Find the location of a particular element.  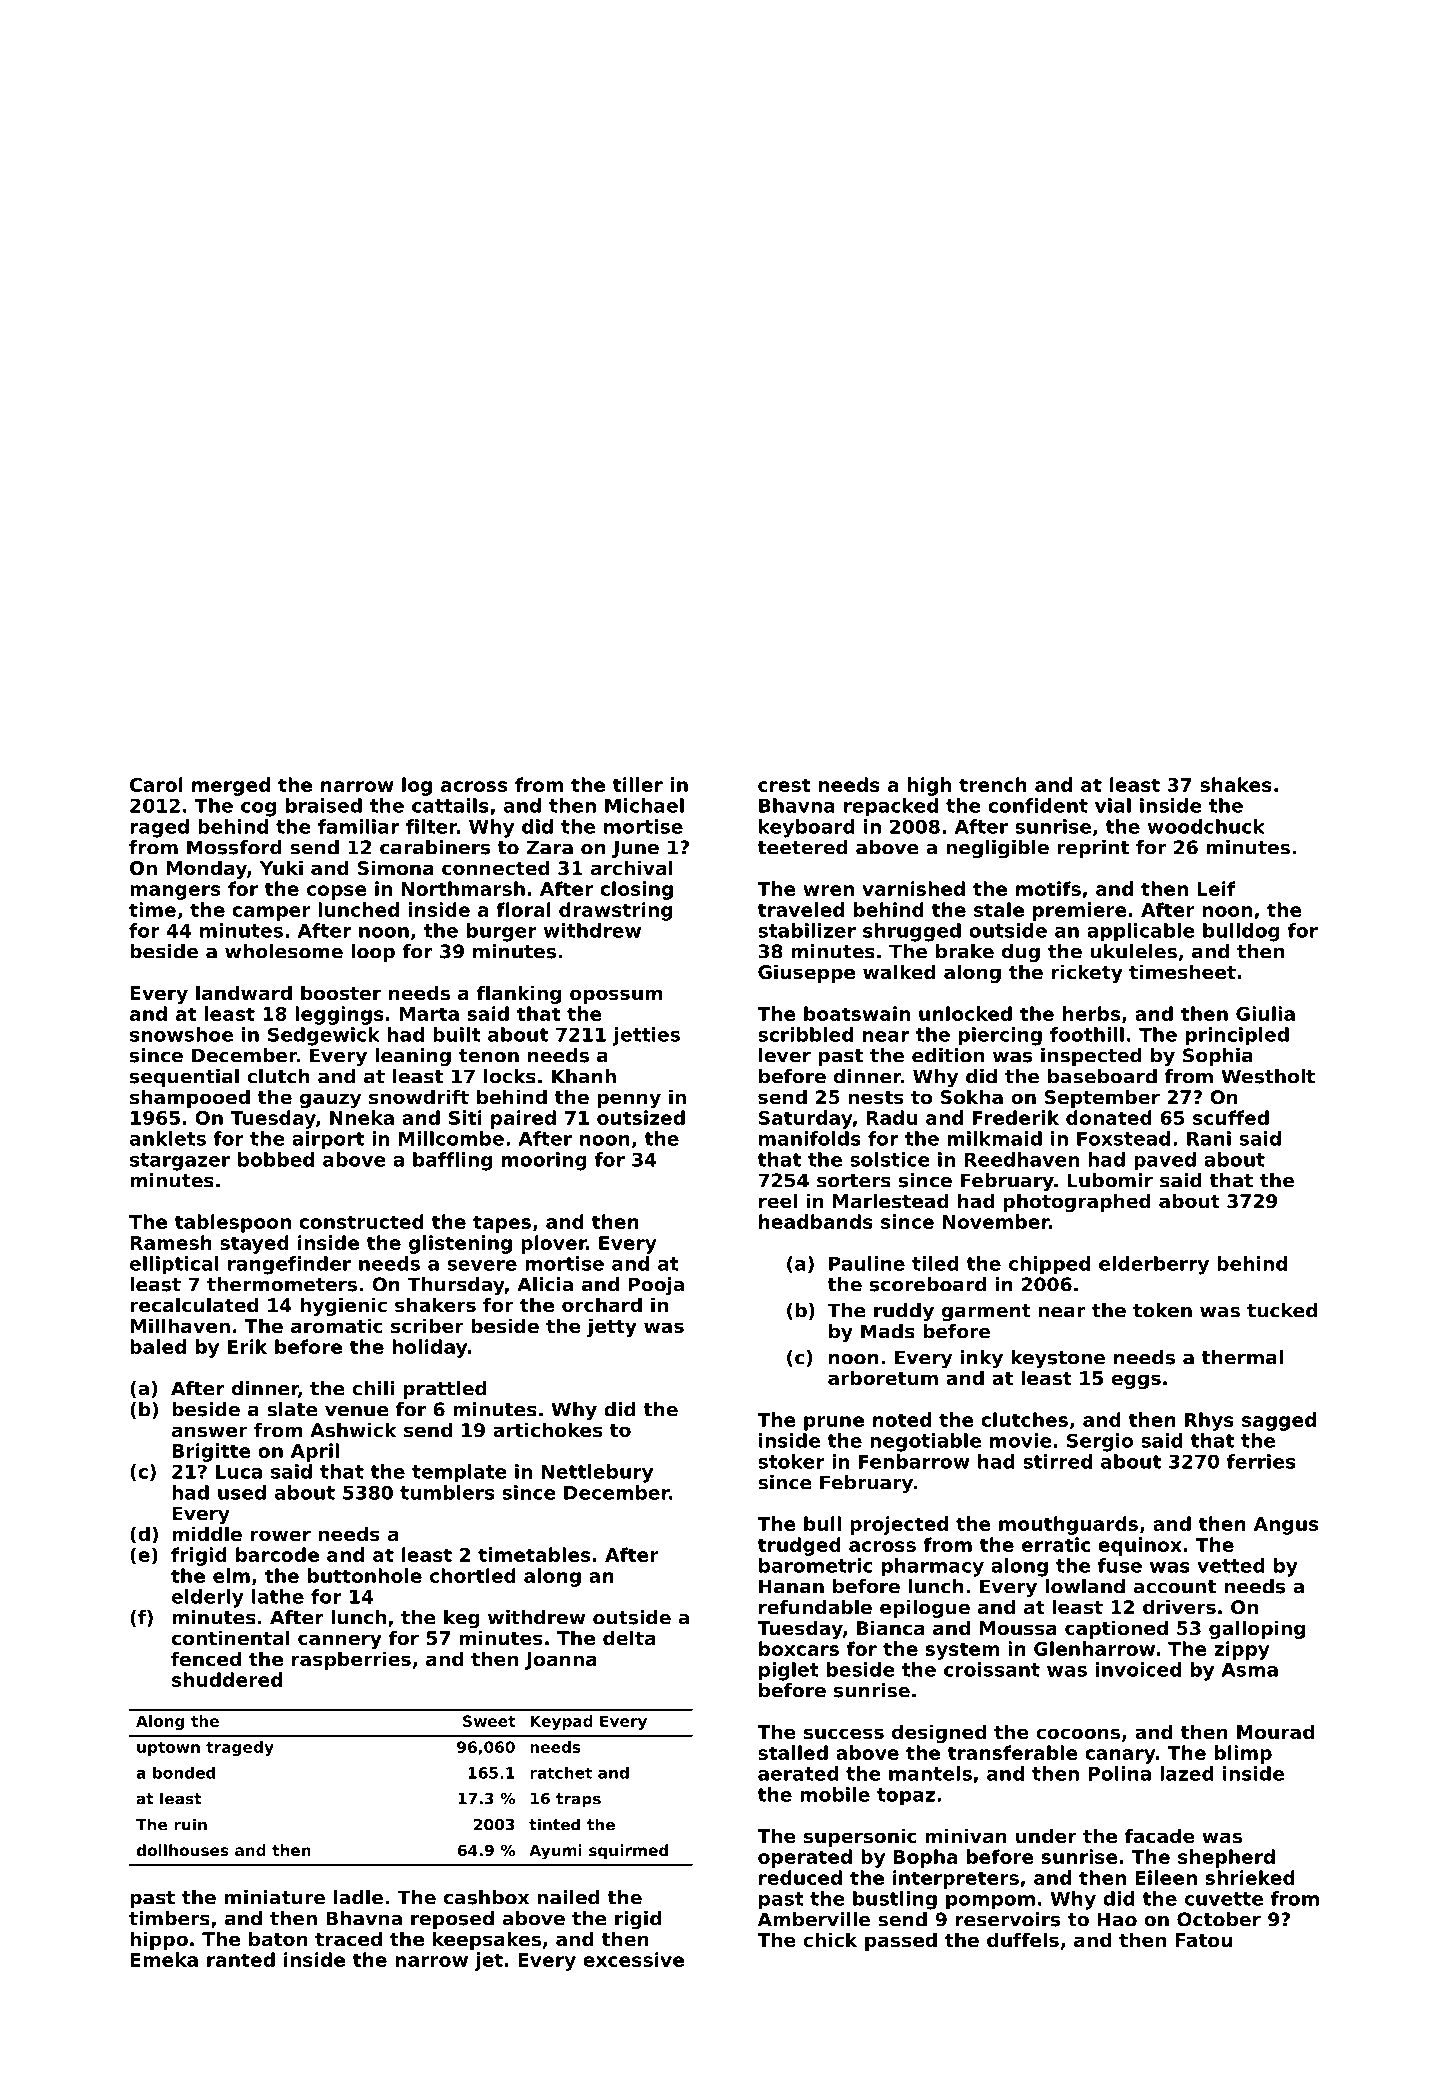

traced is located at coordinates (348, 1938).
